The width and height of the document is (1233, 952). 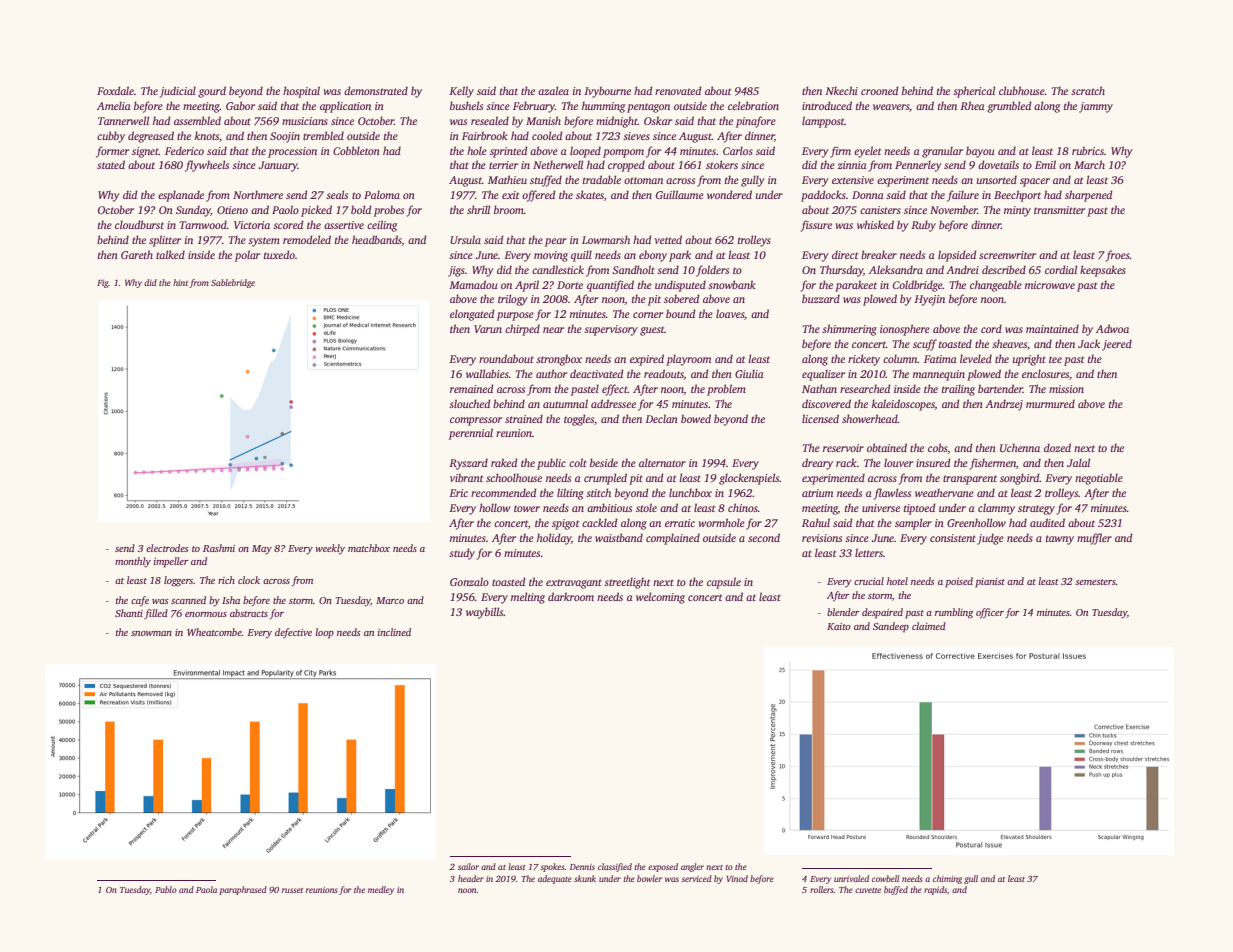 I want to click on Ruby, so click(x=923, y=226).
